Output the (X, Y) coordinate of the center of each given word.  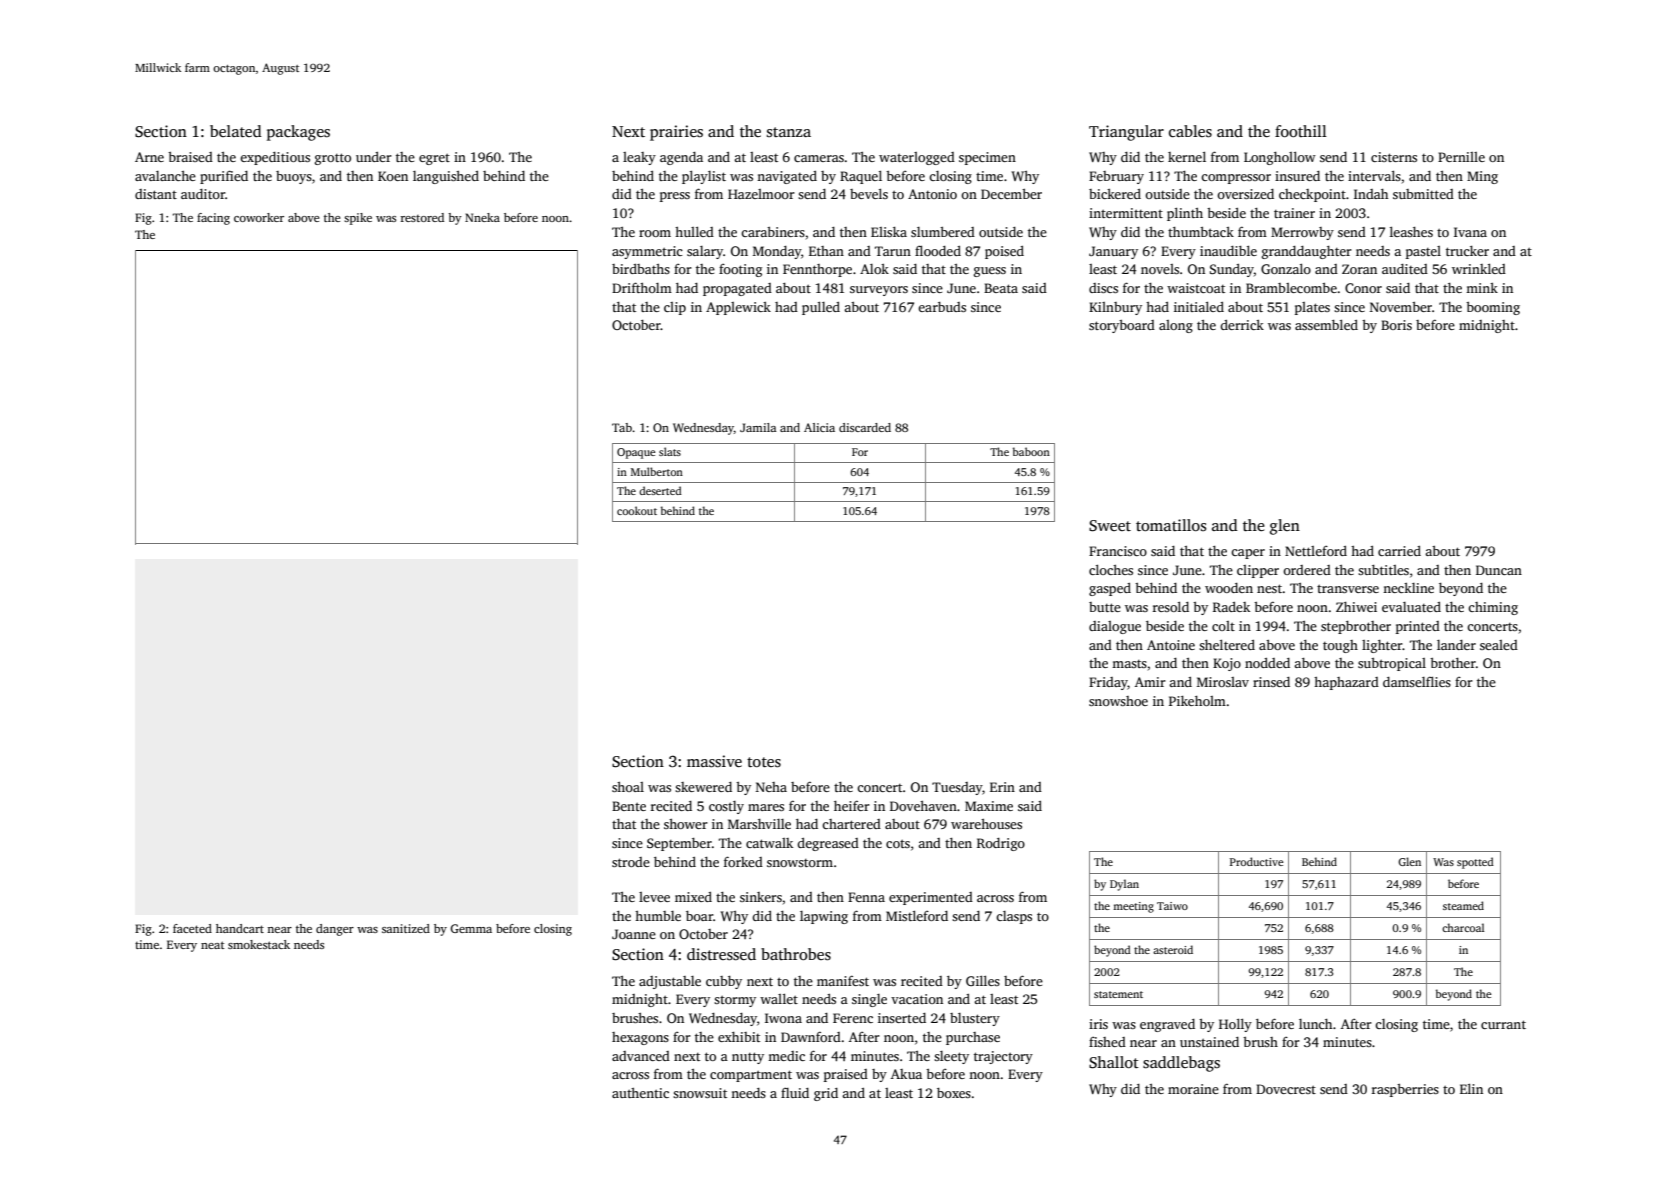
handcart (240, 928)
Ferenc (853, 1018)
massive (714, 761)
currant (1503, 1024)
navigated (787, 177)
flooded (938, 251)
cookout (637, 510)
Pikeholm (1197, 701)
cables (1190, 131)
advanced (641, 1056)
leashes (1411, 232)
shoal (628, 787)
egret (434, 159)
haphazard (1346, 683)
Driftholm (642, 287)
